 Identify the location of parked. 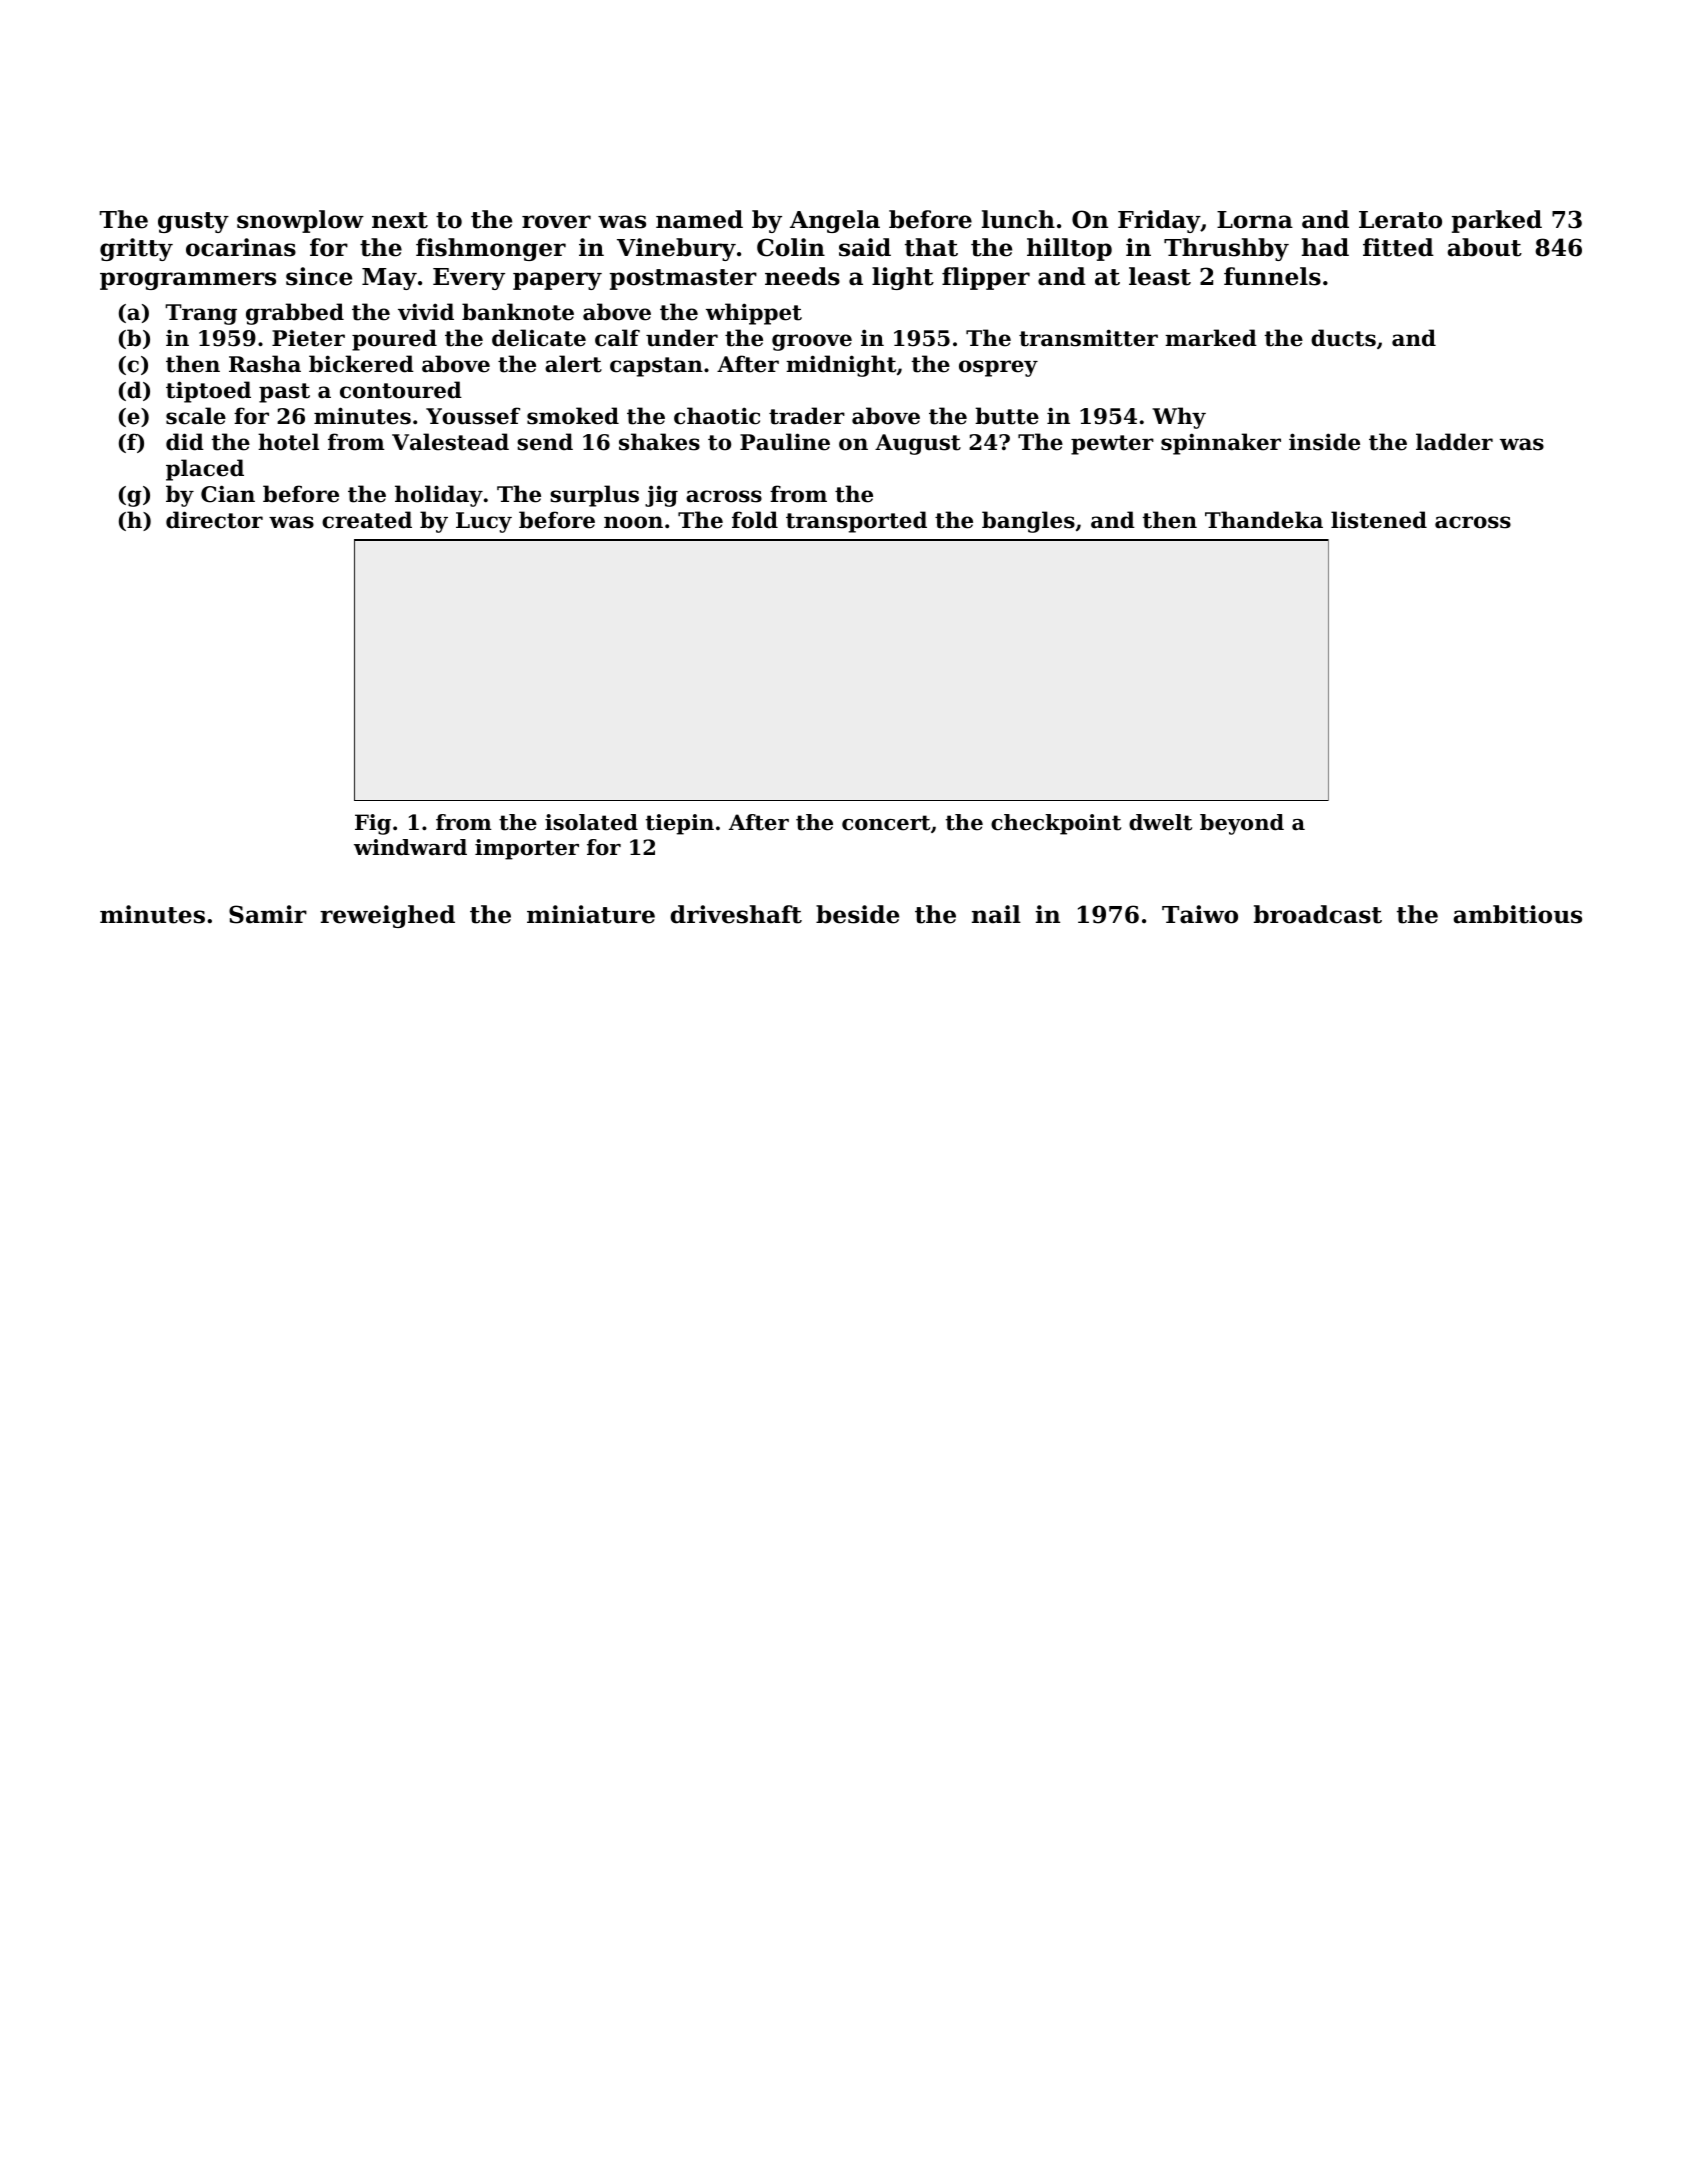
(1497, 221).
